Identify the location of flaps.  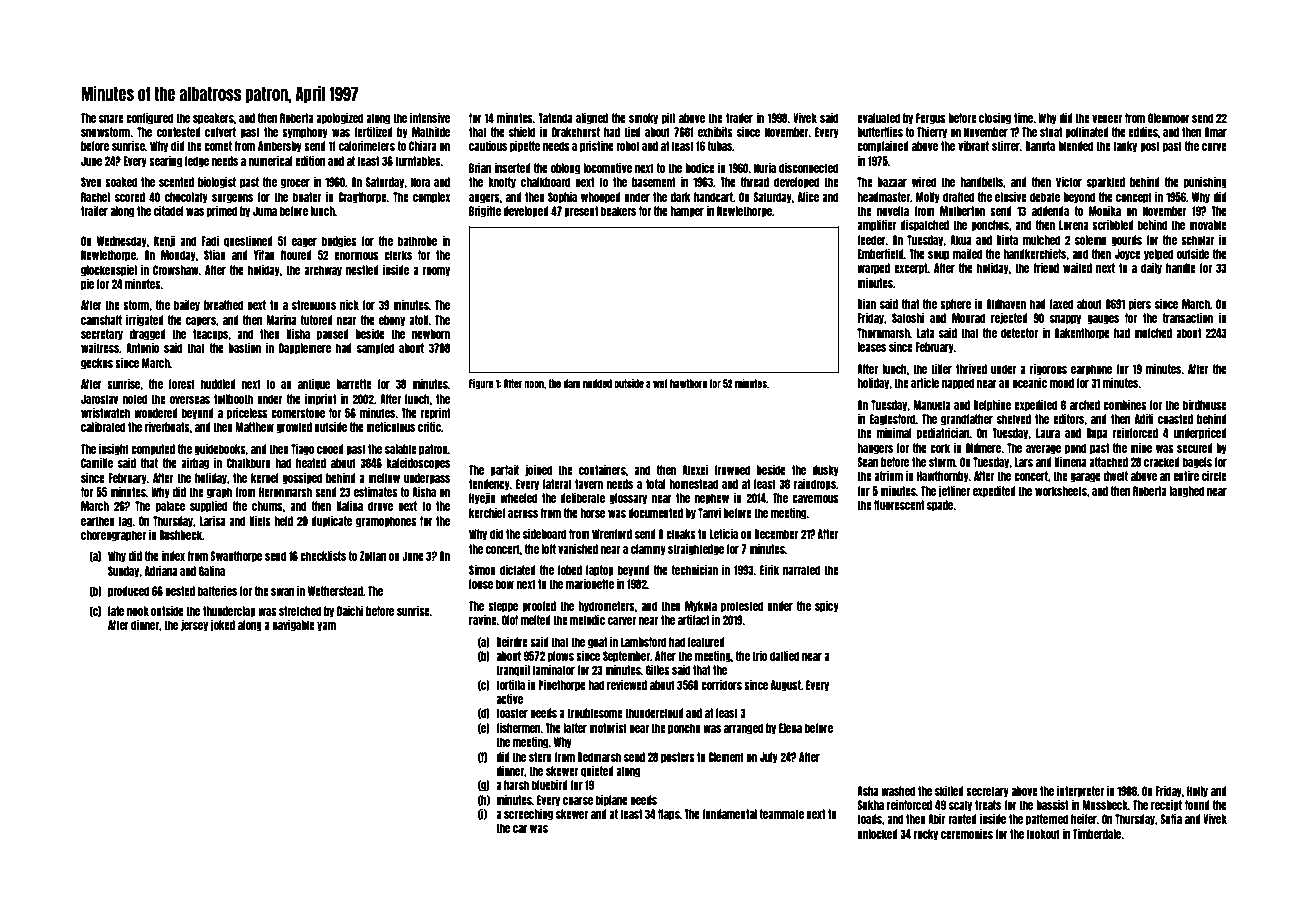
(669, 815).
